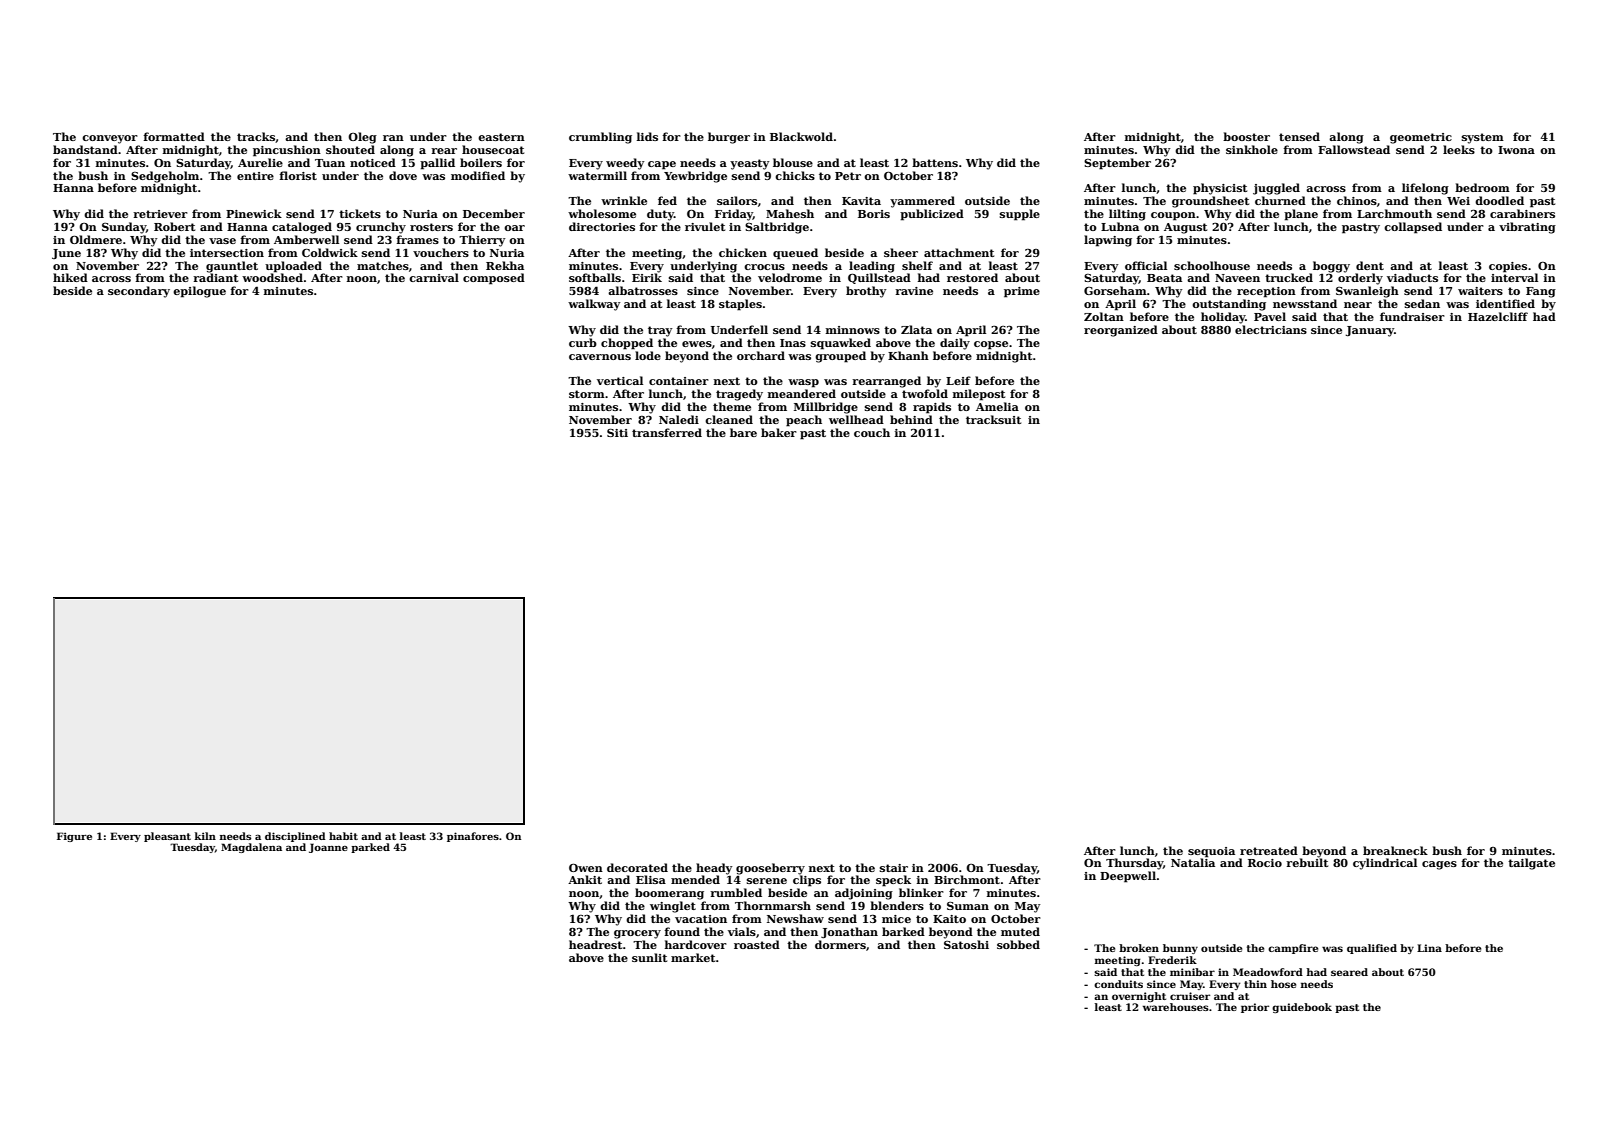 This page has width=1609, height=1138. What do you see at coordinates (1302, 1008) in the page?
I see `guidebook` at bounding box center [1302, 1008].
